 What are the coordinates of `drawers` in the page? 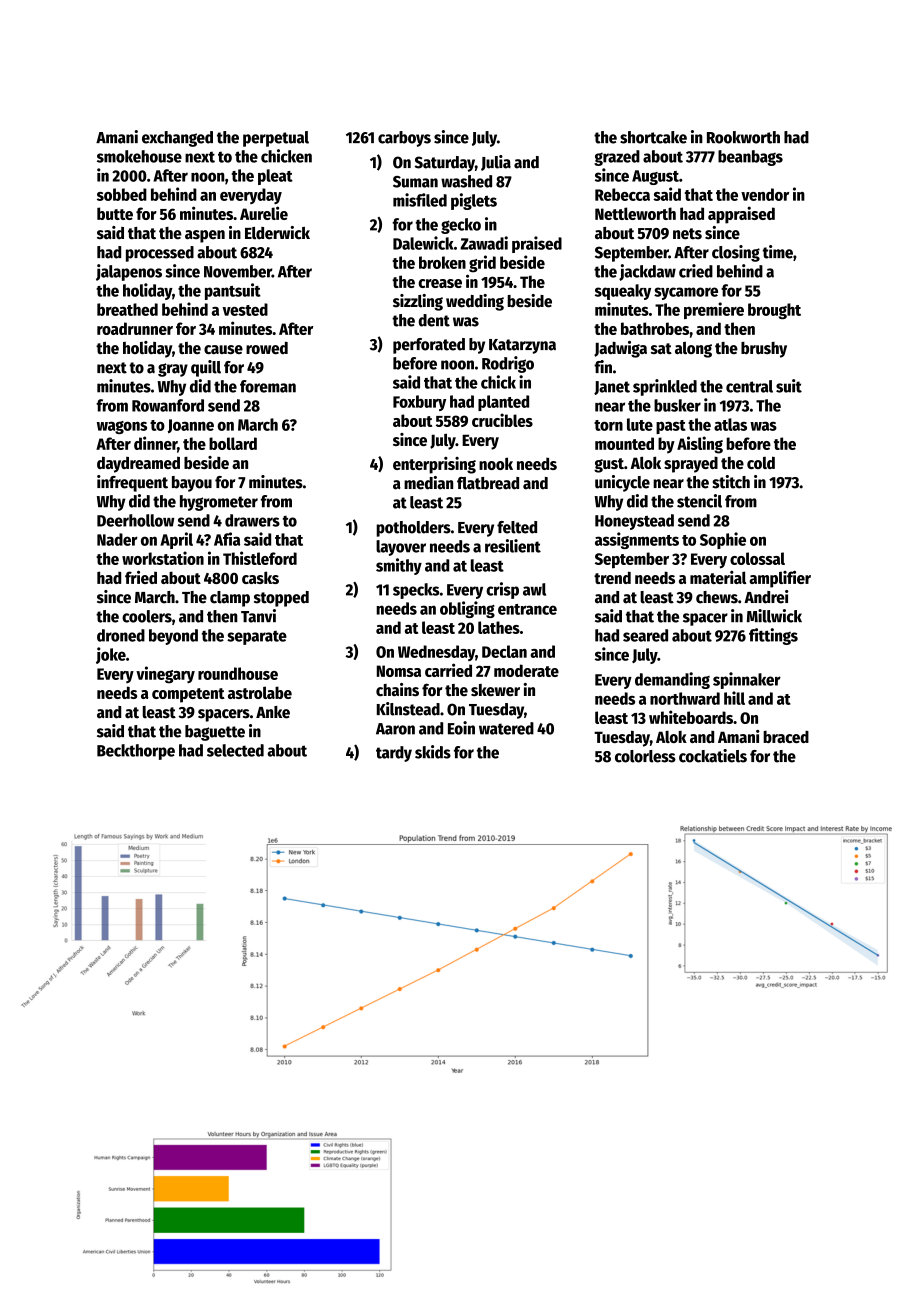 It's located at (252, 520).
